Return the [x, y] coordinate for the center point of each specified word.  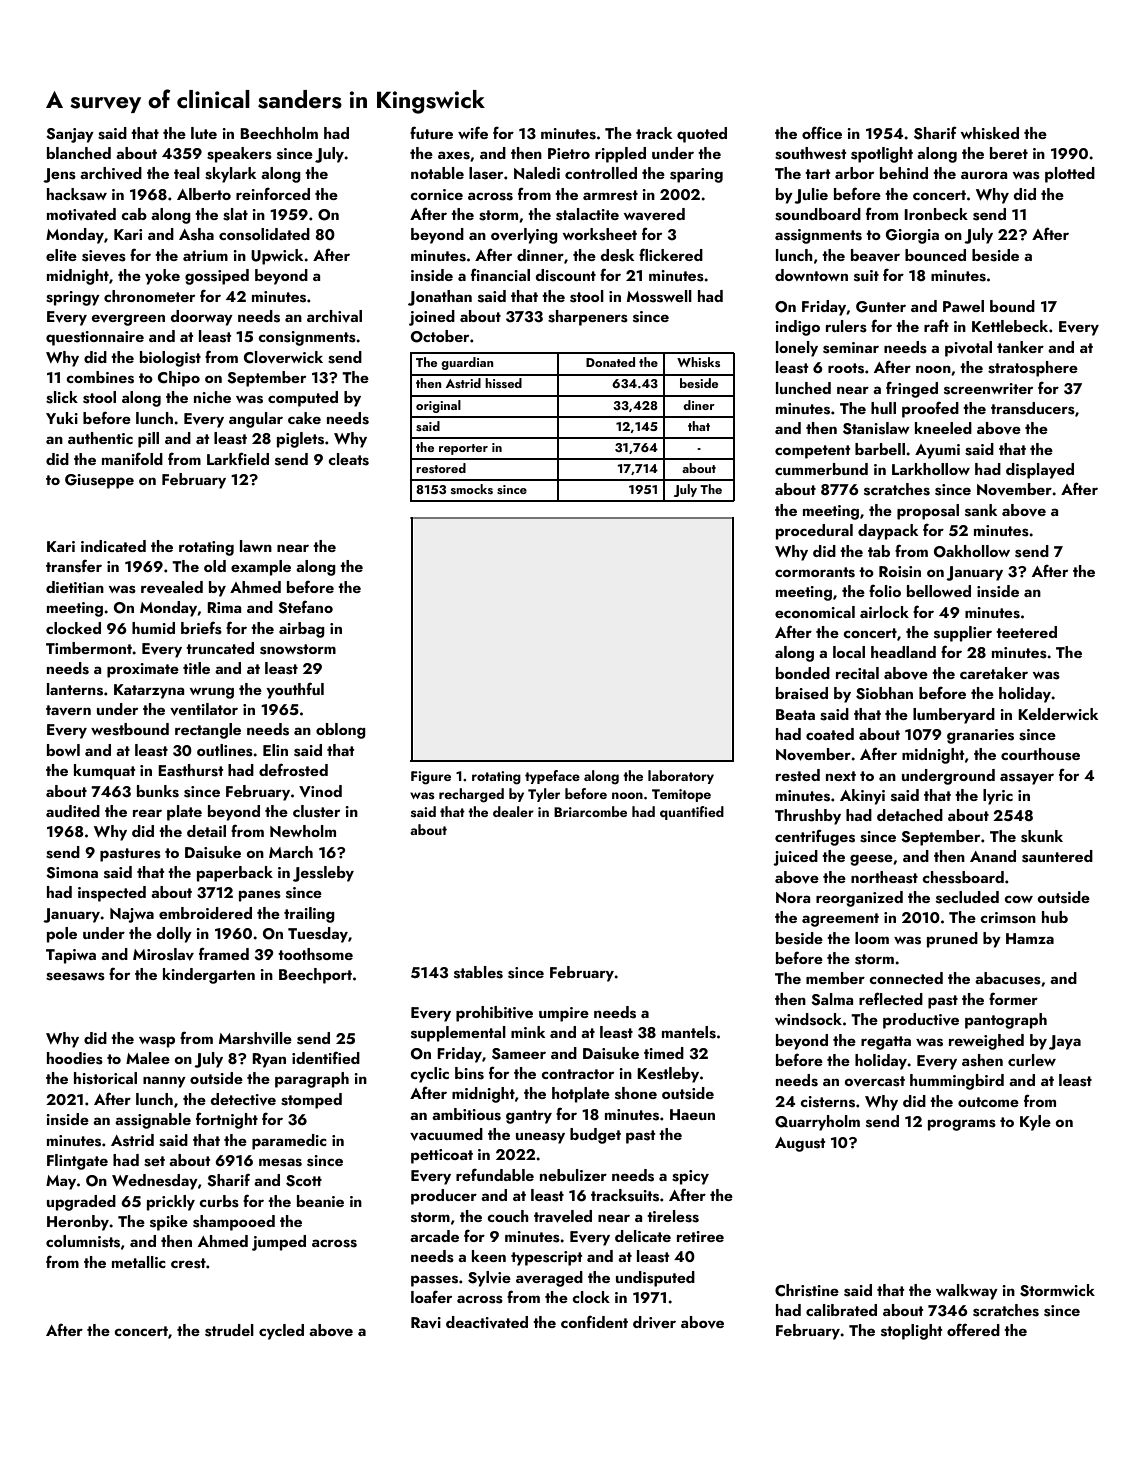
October [440, 336]
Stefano [305, 607]
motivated [81, 214]
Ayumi [937, 451]
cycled [281, 1332]
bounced [935, 255]
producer [444, 1197]
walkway [967, 1292]
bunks [158, 791]
